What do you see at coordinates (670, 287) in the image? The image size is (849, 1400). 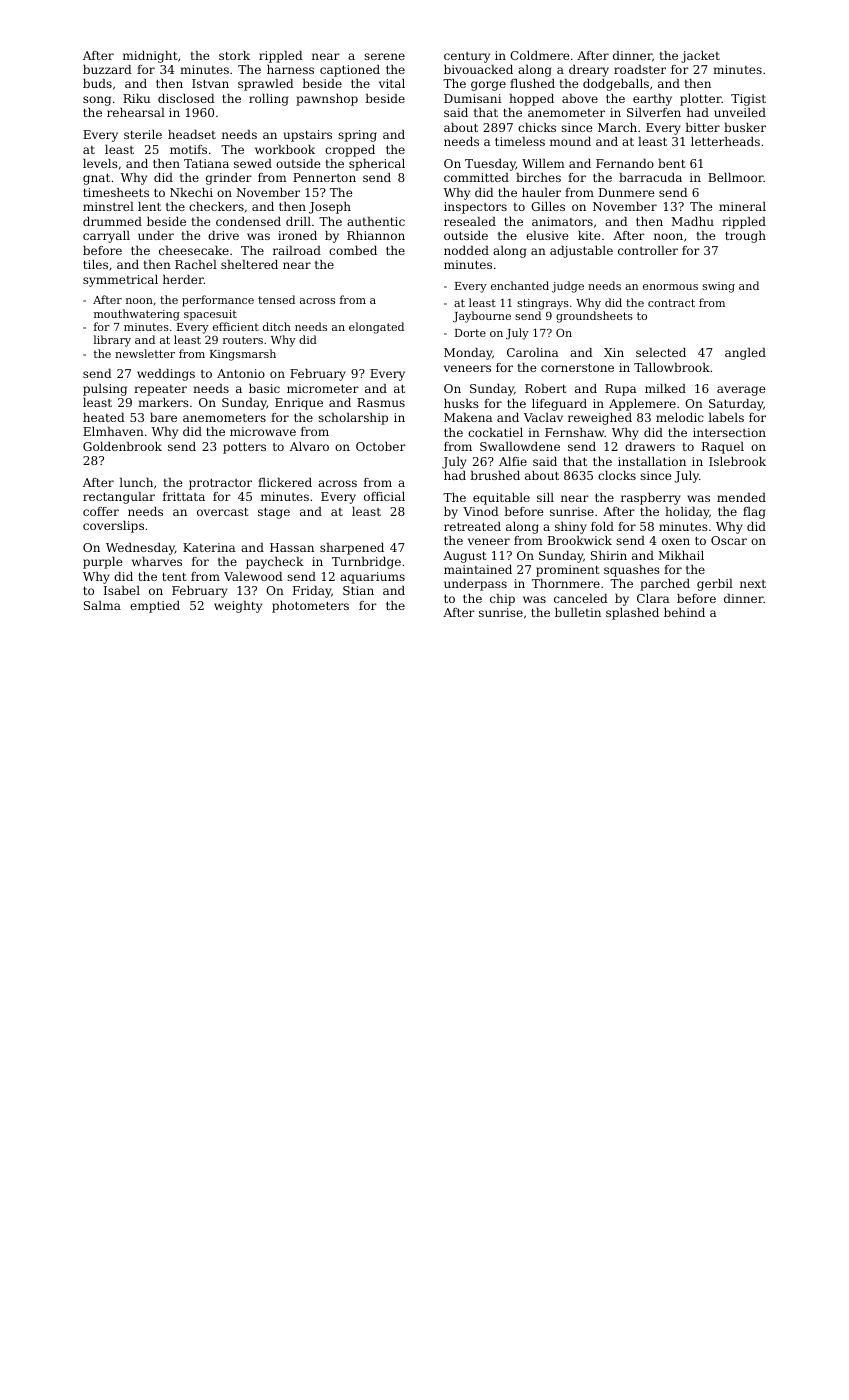 I see `enormous` at bounding box center [670, 287].
